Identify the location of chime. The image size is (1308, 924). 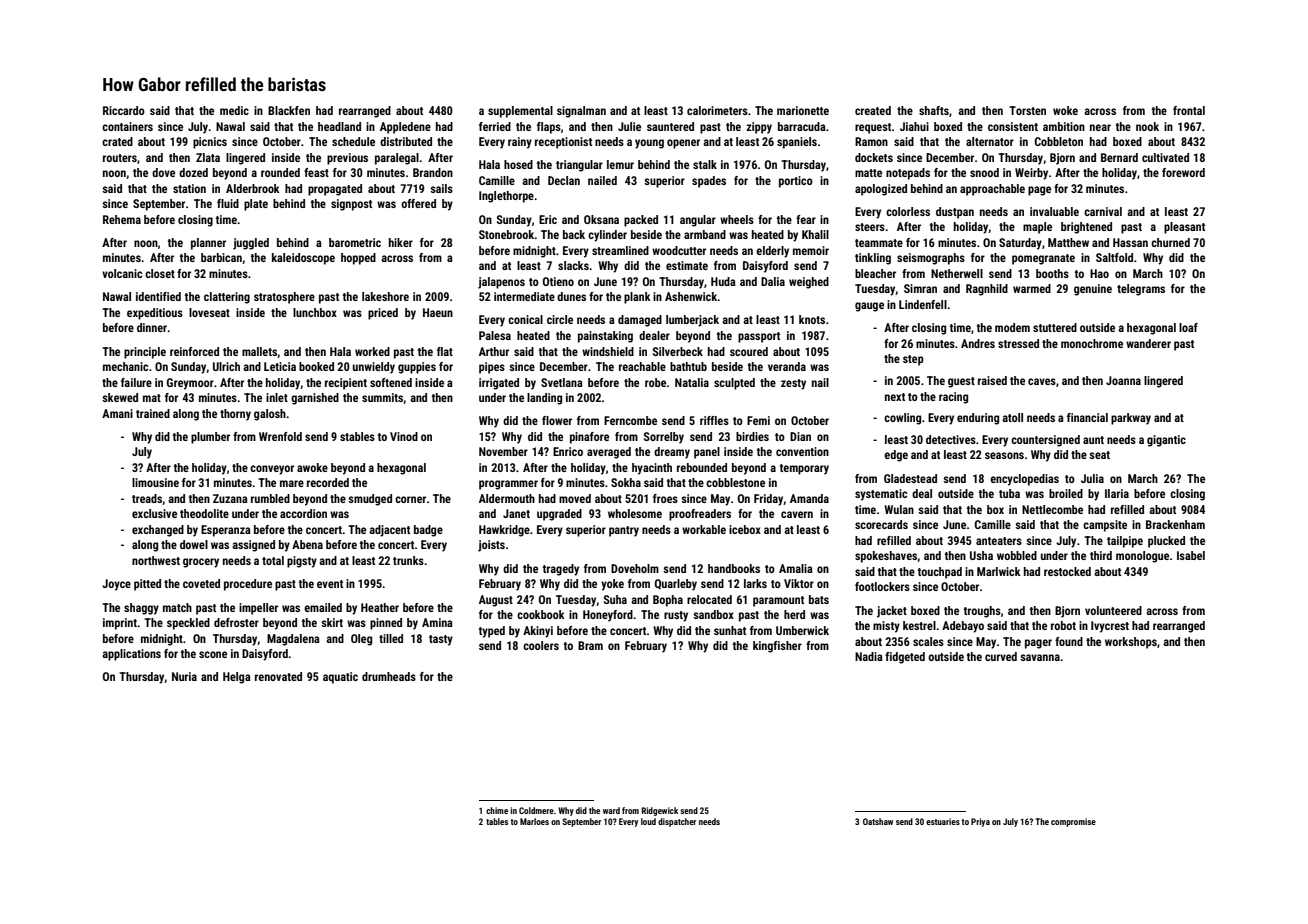
(497, 810).
